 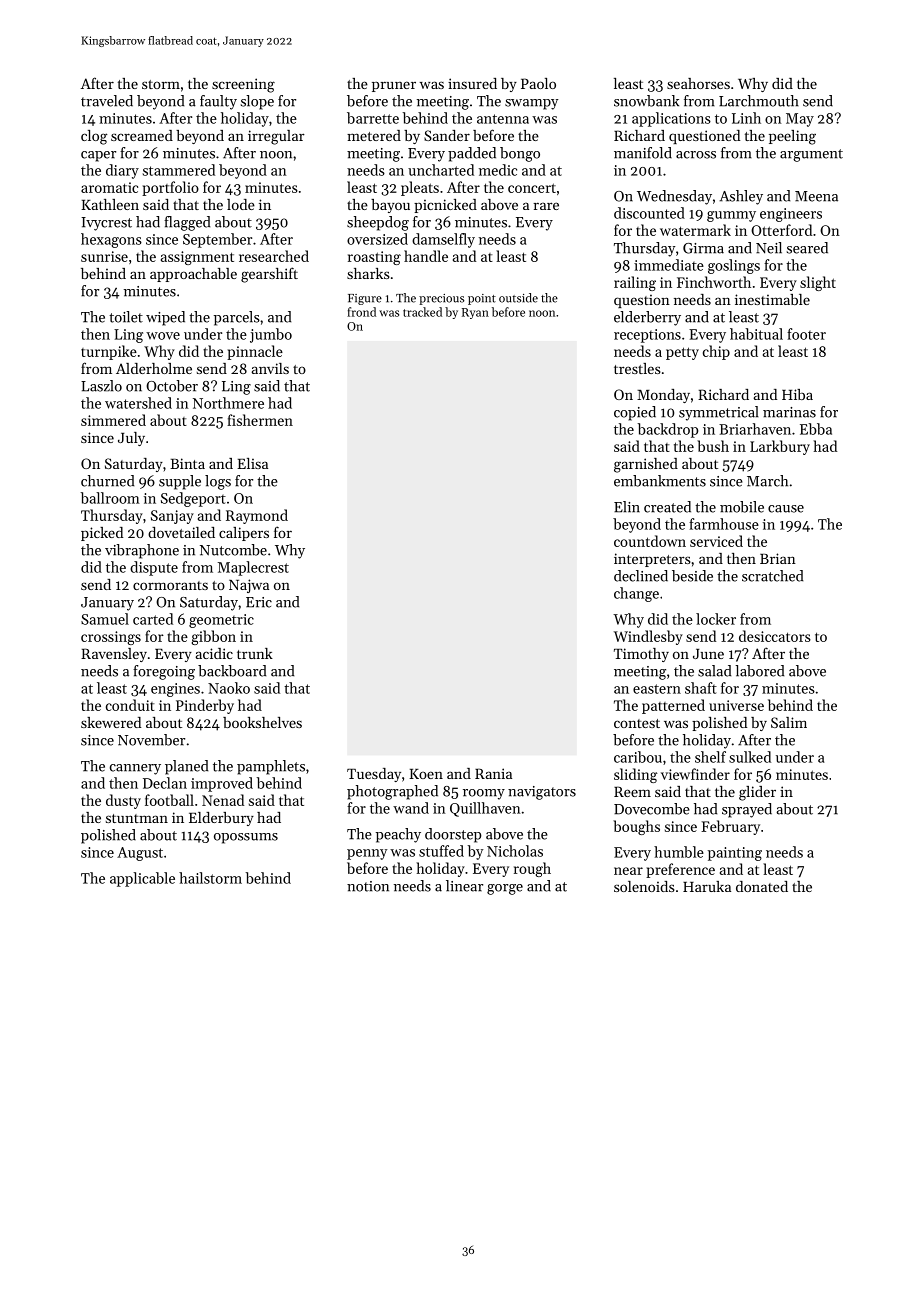 I want to click on Ravensley, so click(x=114, y=655).
